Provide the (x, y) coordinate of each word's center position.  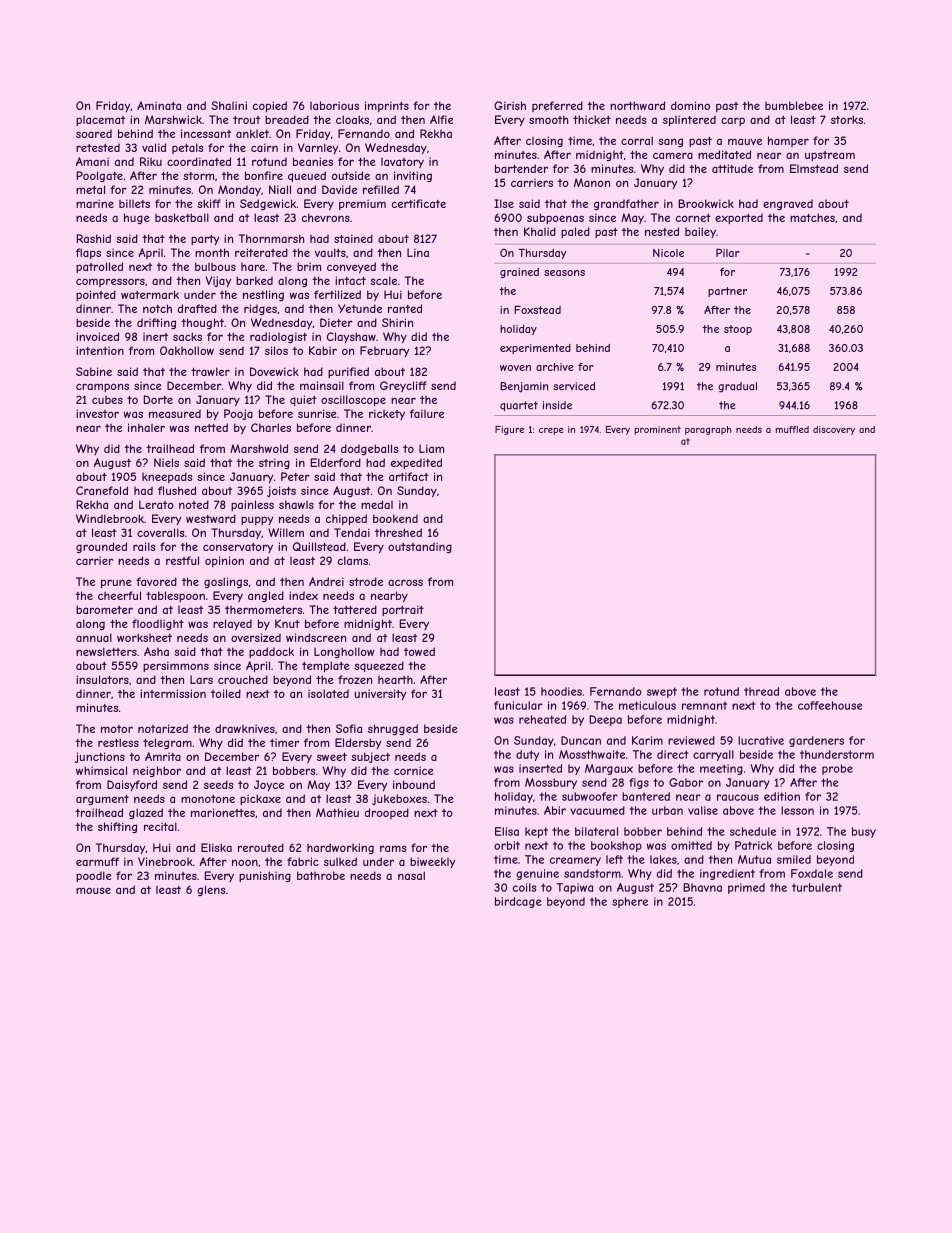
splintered (689, 120)
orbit (507, 845)
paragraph (708, 430)
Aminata (159, 105)
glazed (146, 813)
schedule (753, 831)
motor (117, 729)
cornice (414, 770)
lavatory (402, 163)
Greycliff (403, 386)
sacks (187, 336)
